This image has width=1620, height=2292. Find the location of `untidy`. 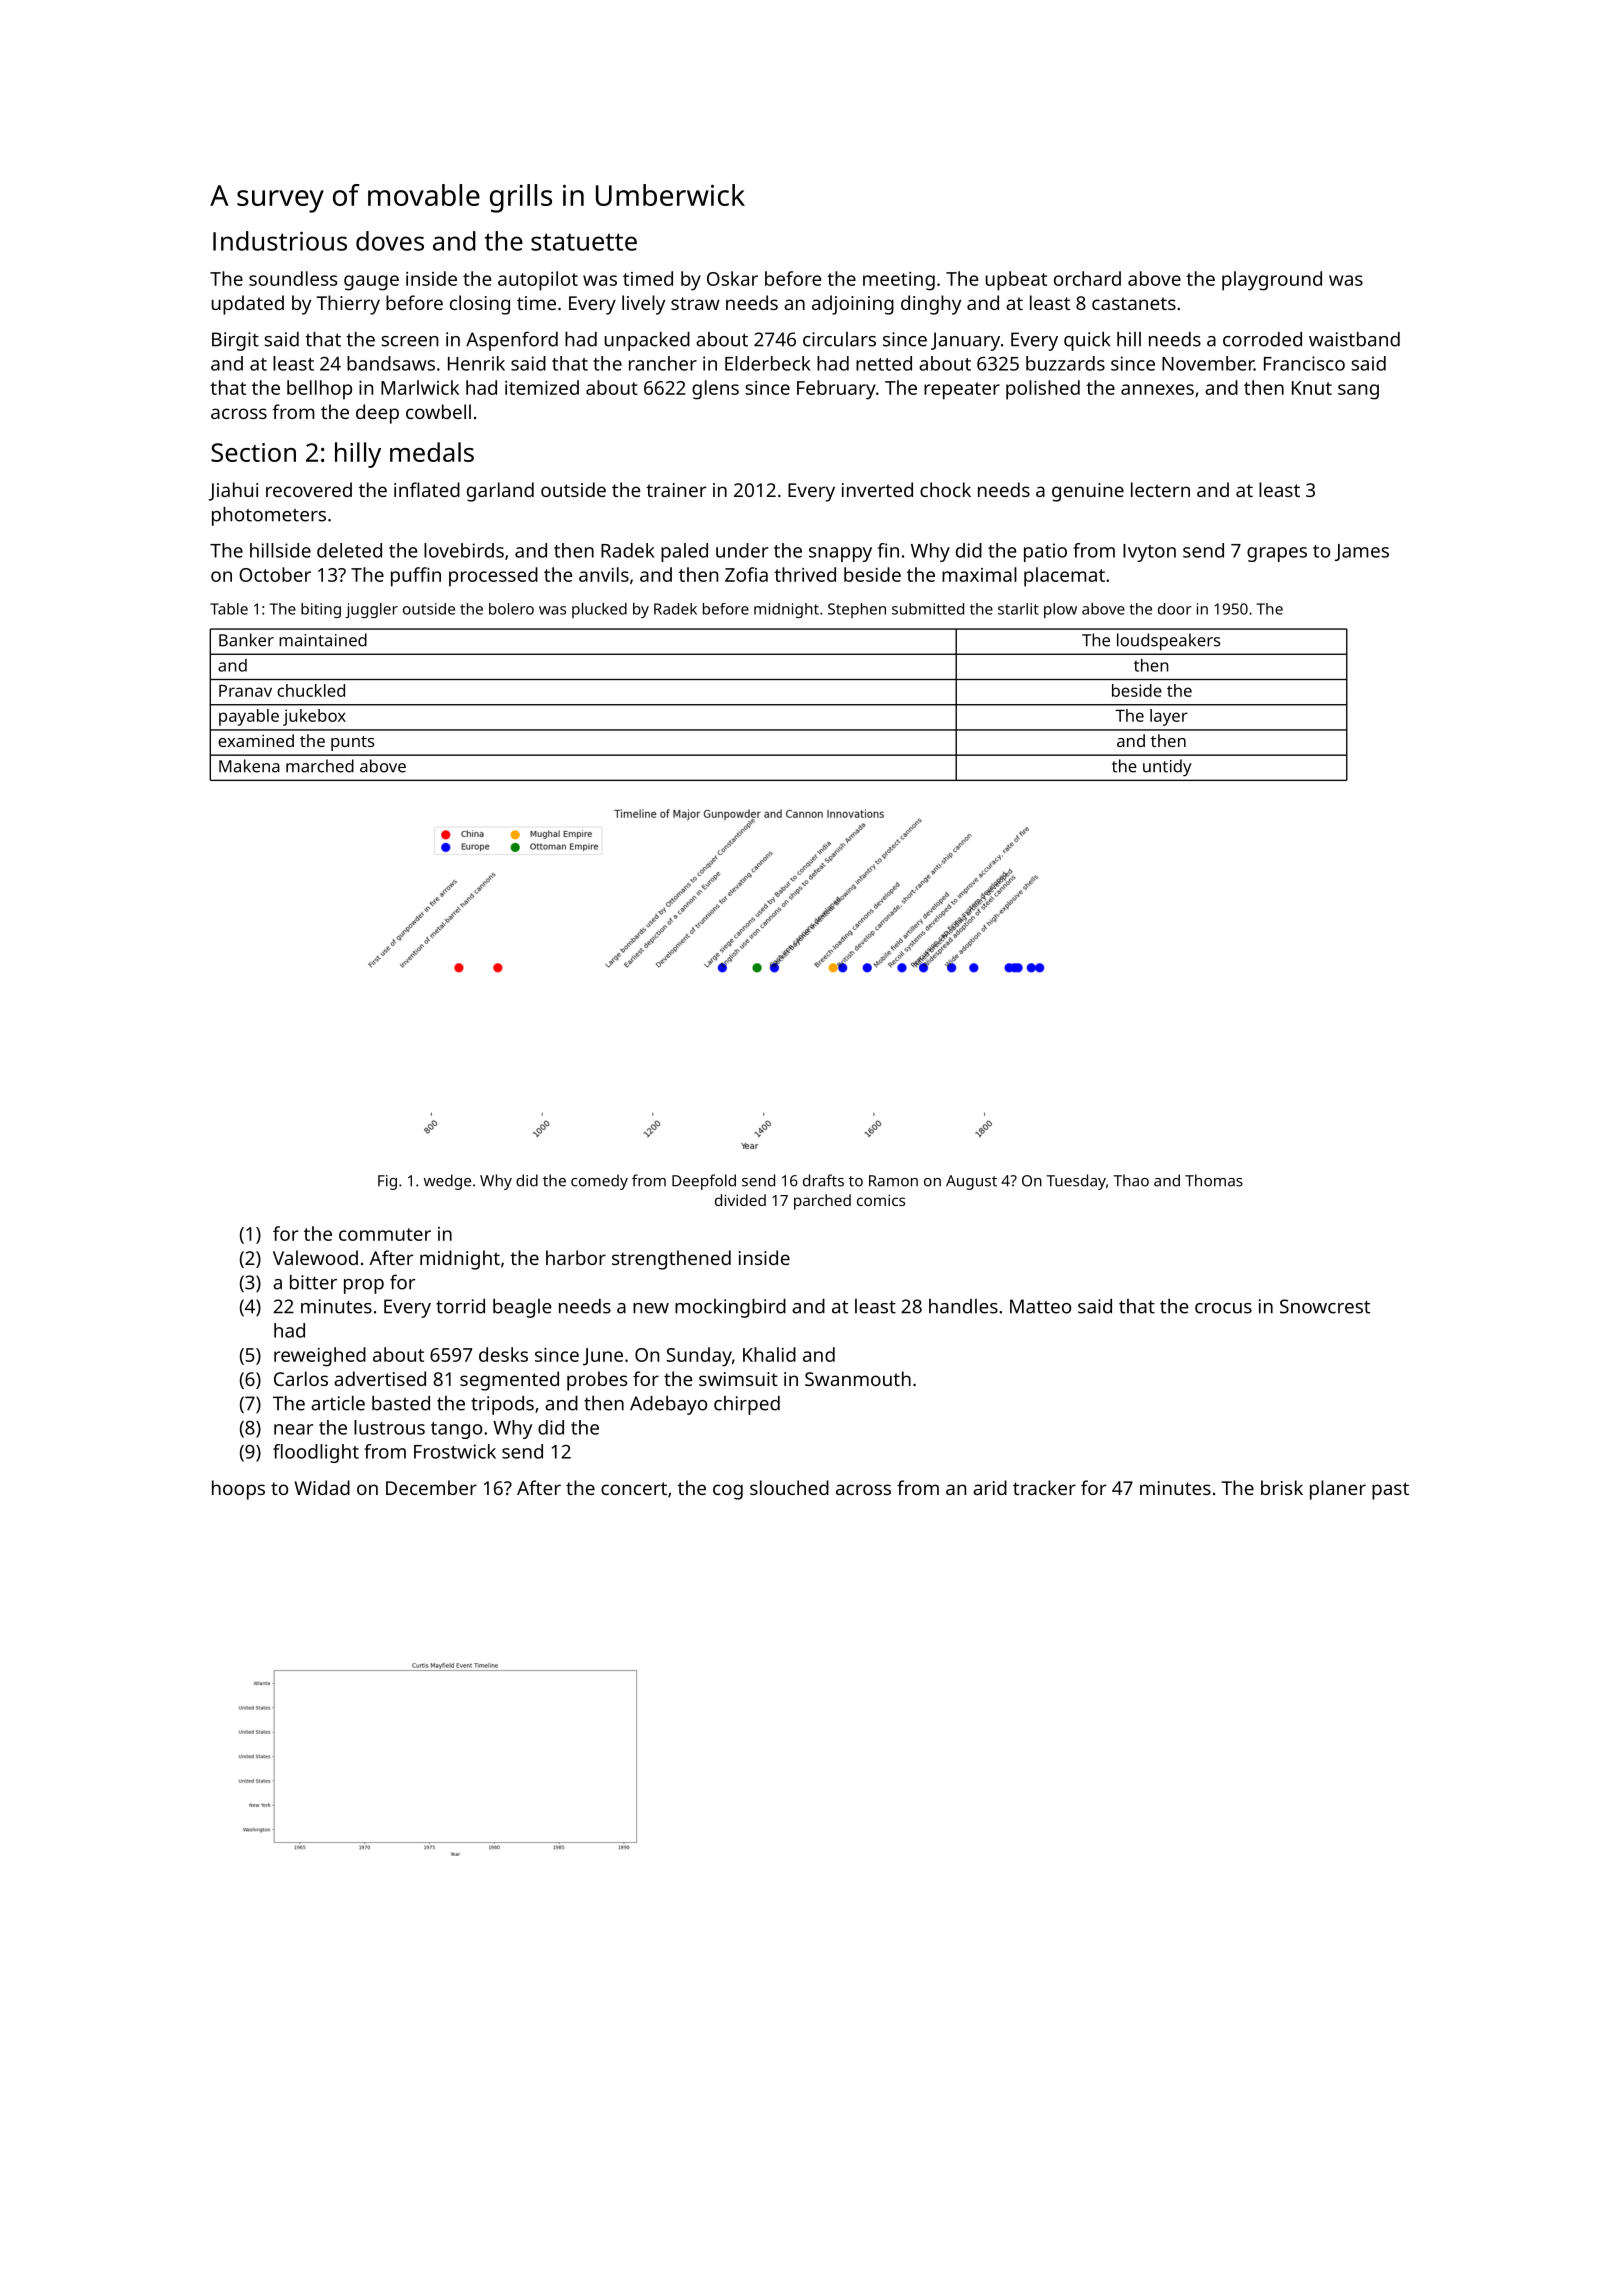

untidy is located at coordinates (1167, 767).
